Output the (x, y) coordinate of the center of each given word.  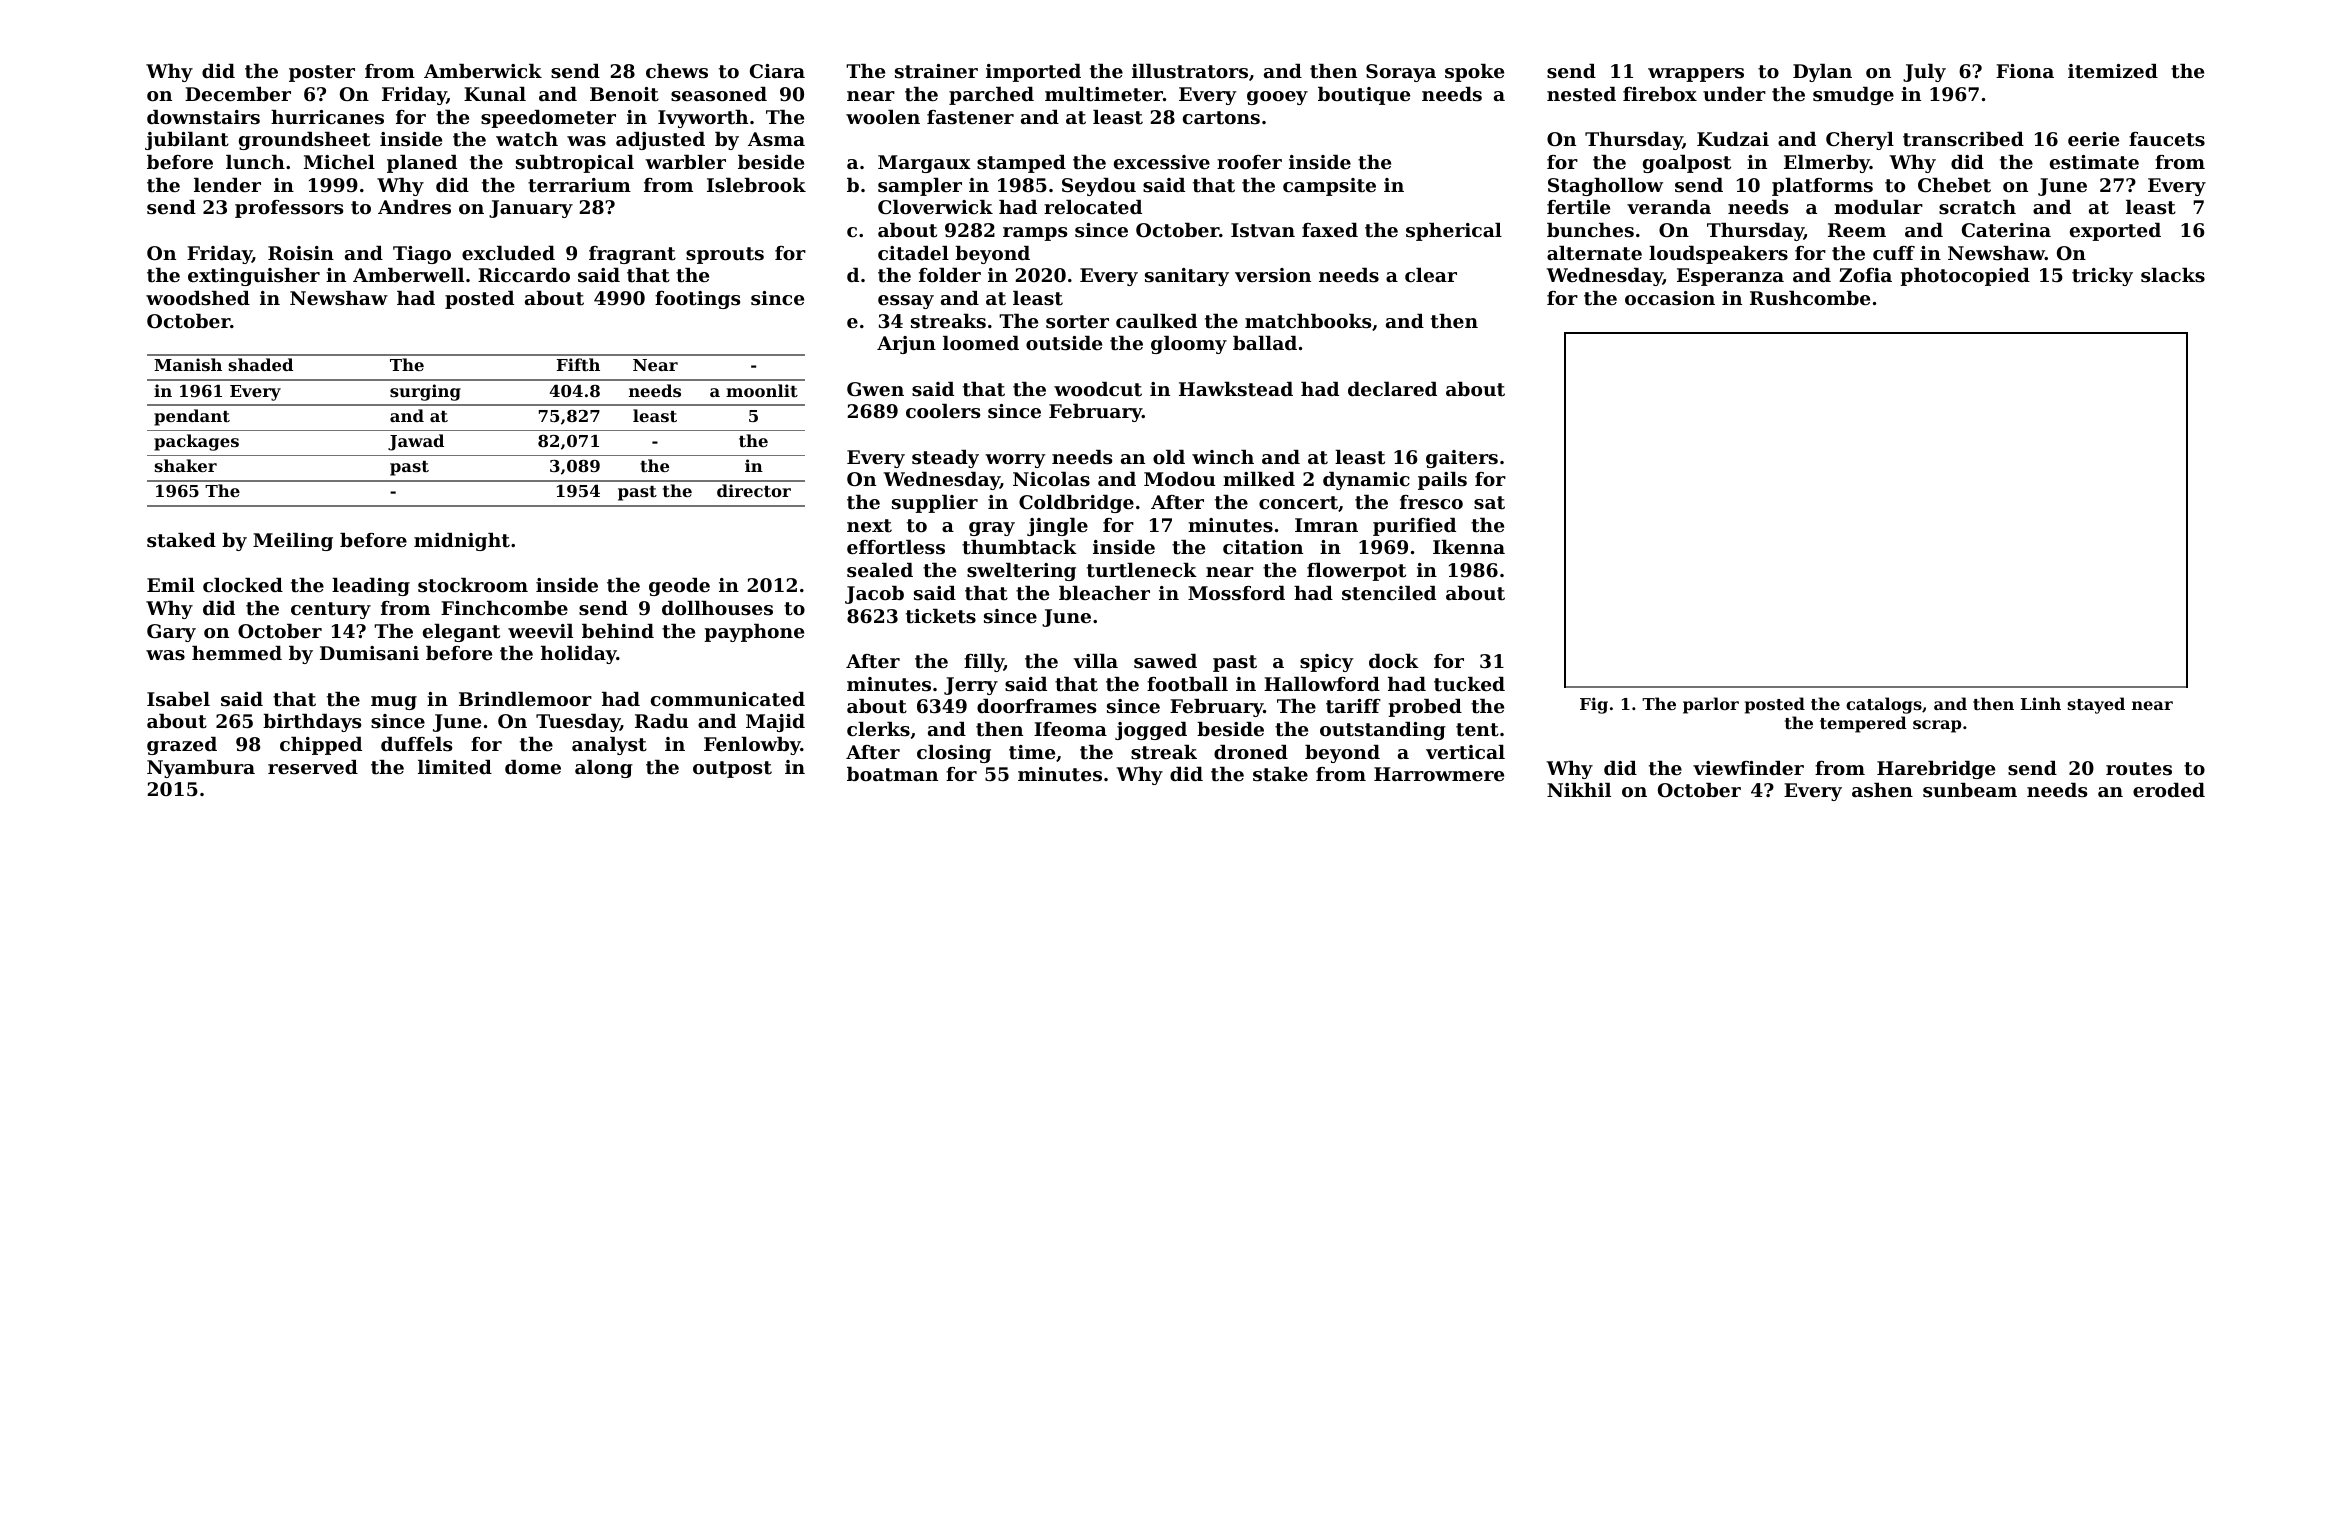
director (754, 490)
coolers (943, 411)
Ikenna (1469, 547)
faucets (2167, 139)
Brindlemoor (525, 699)
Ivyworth (703, 119)
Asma (776, 139)
